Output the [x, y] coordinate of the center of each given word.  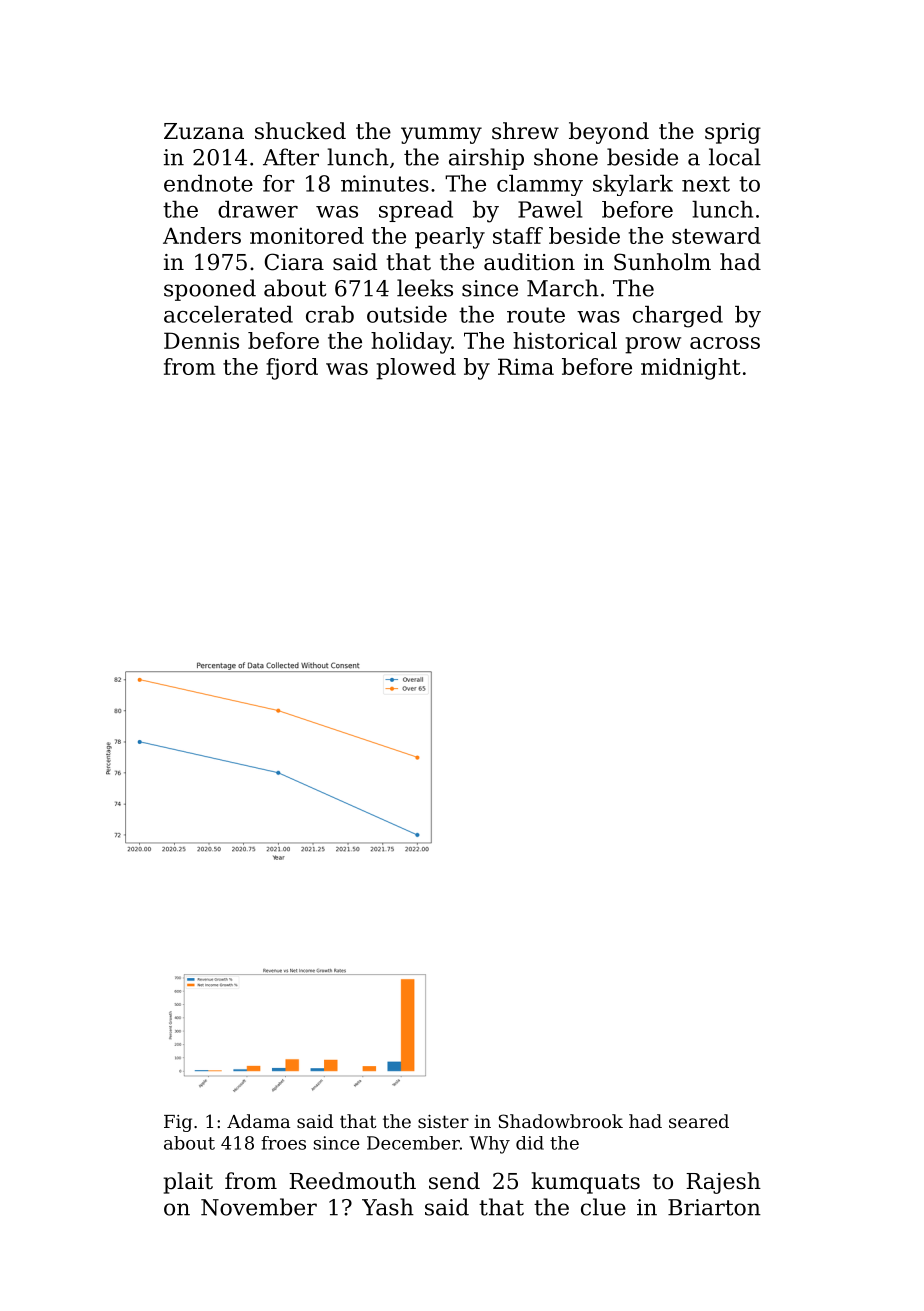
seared [699, 1121]
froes [283, 1143]
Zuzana [204, 131]
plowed [416, 369]
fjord [292, 369]
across [725, 343]
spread [416, 211]
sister [443, 1121]
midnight [691, 369]
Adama [258, 1121]
